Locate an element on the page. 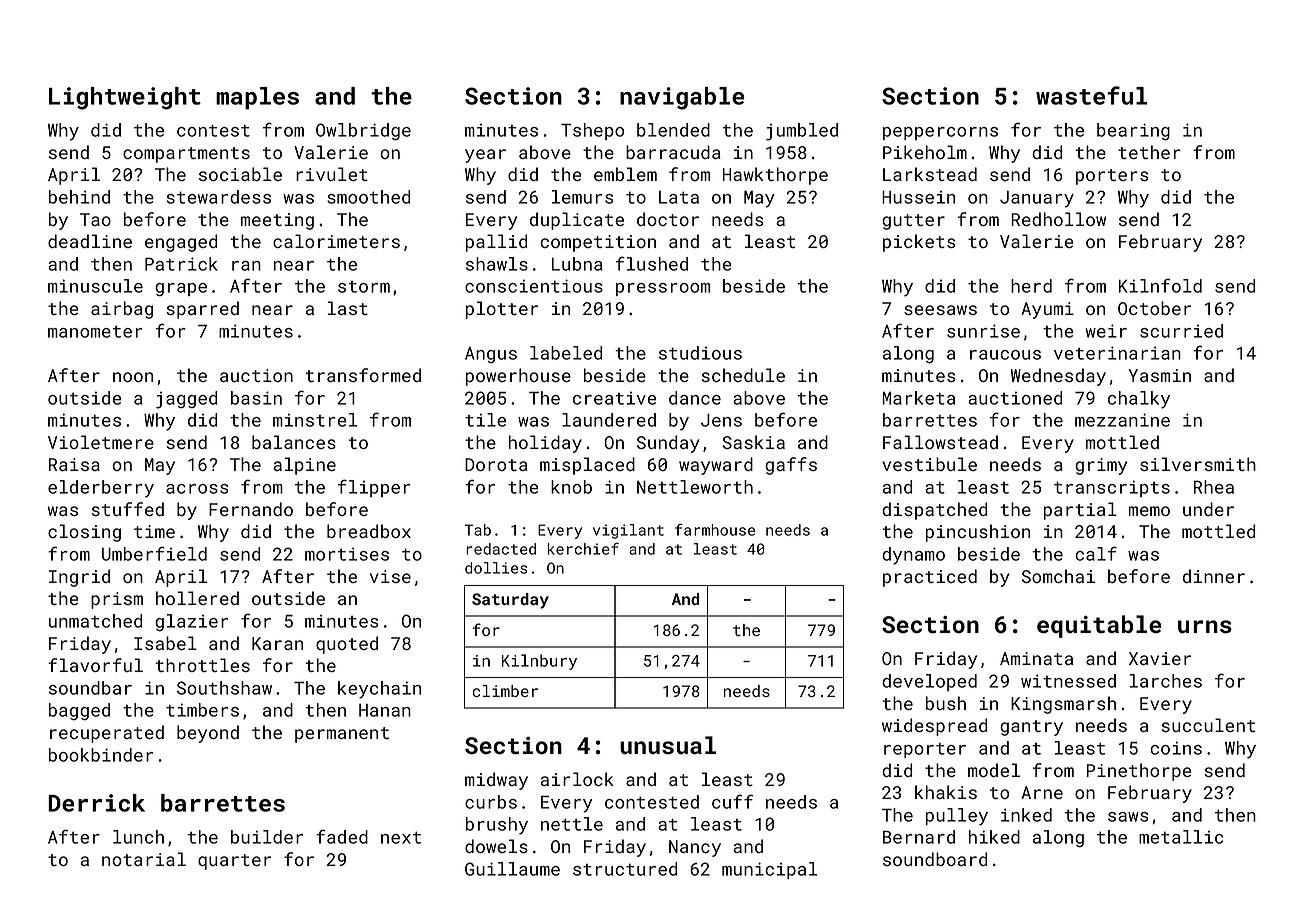  unusual is located at coordinates (668, 745).
